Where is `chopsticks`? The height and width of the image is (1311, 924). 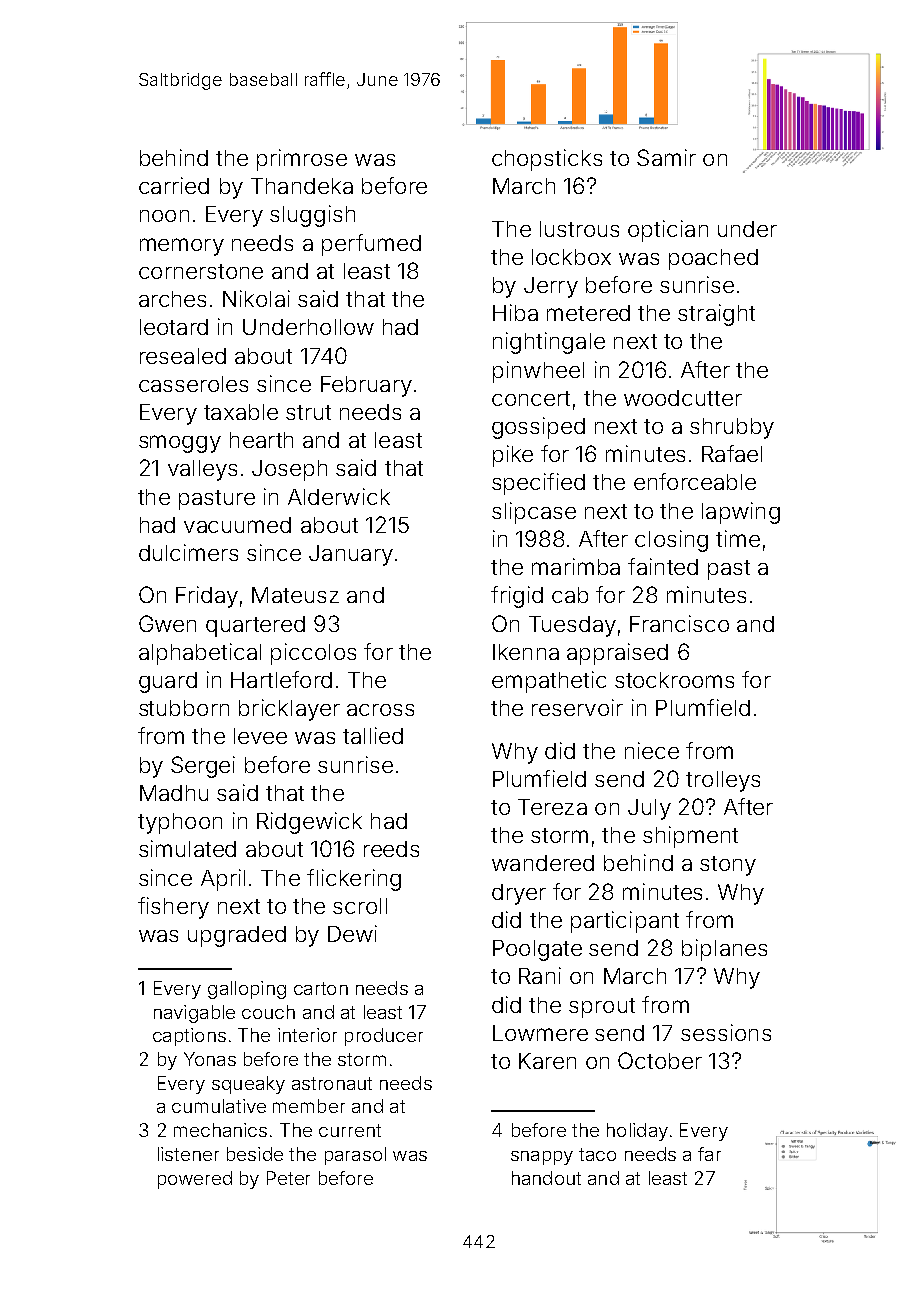 chopsticks is located at coordinates (547, 160).
